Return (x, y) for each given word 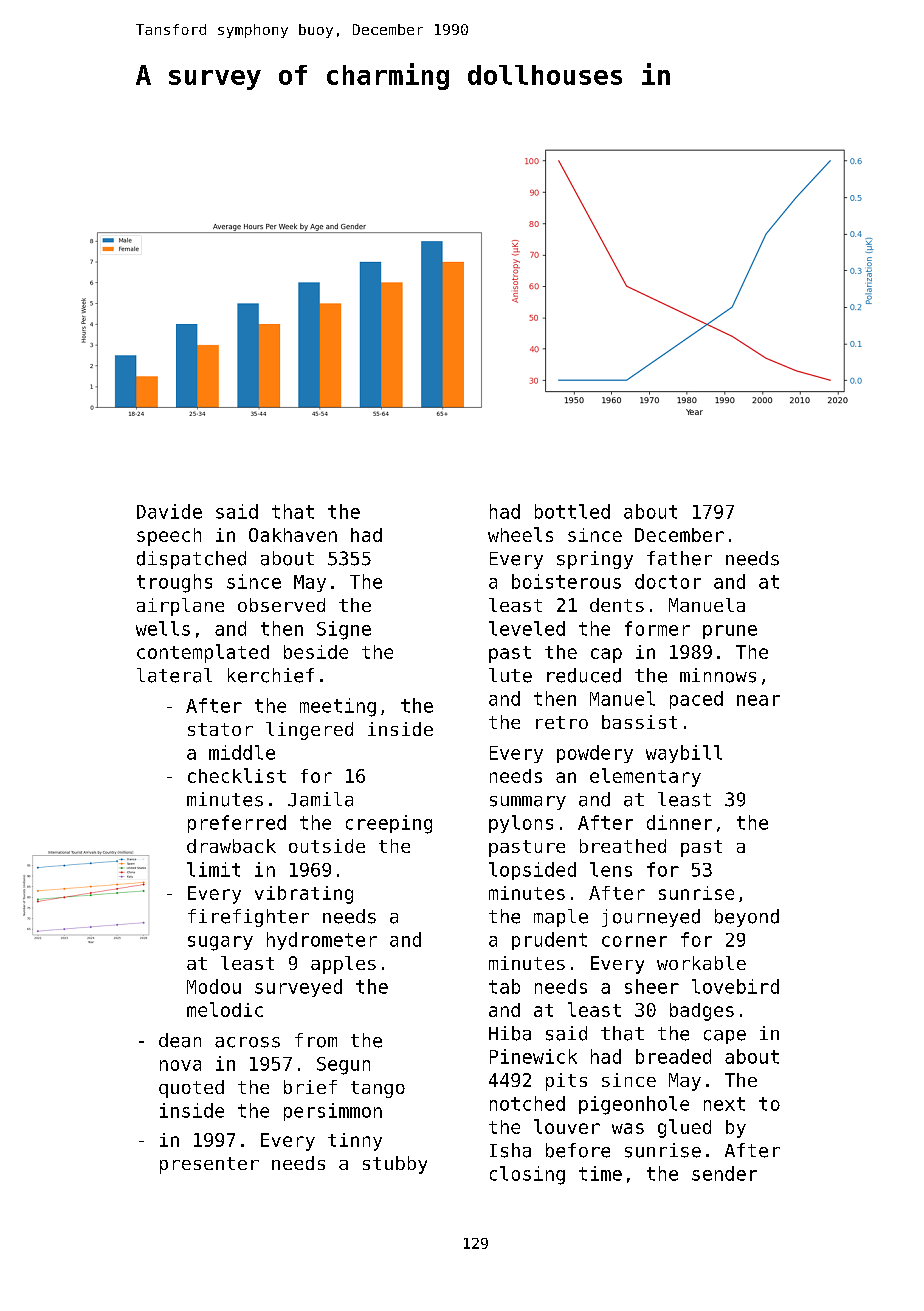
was (628, 1128)
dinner (679, 822)
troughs (174, 583)
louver (567, 1126)
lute (510, 675)
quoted (191, 1089)
